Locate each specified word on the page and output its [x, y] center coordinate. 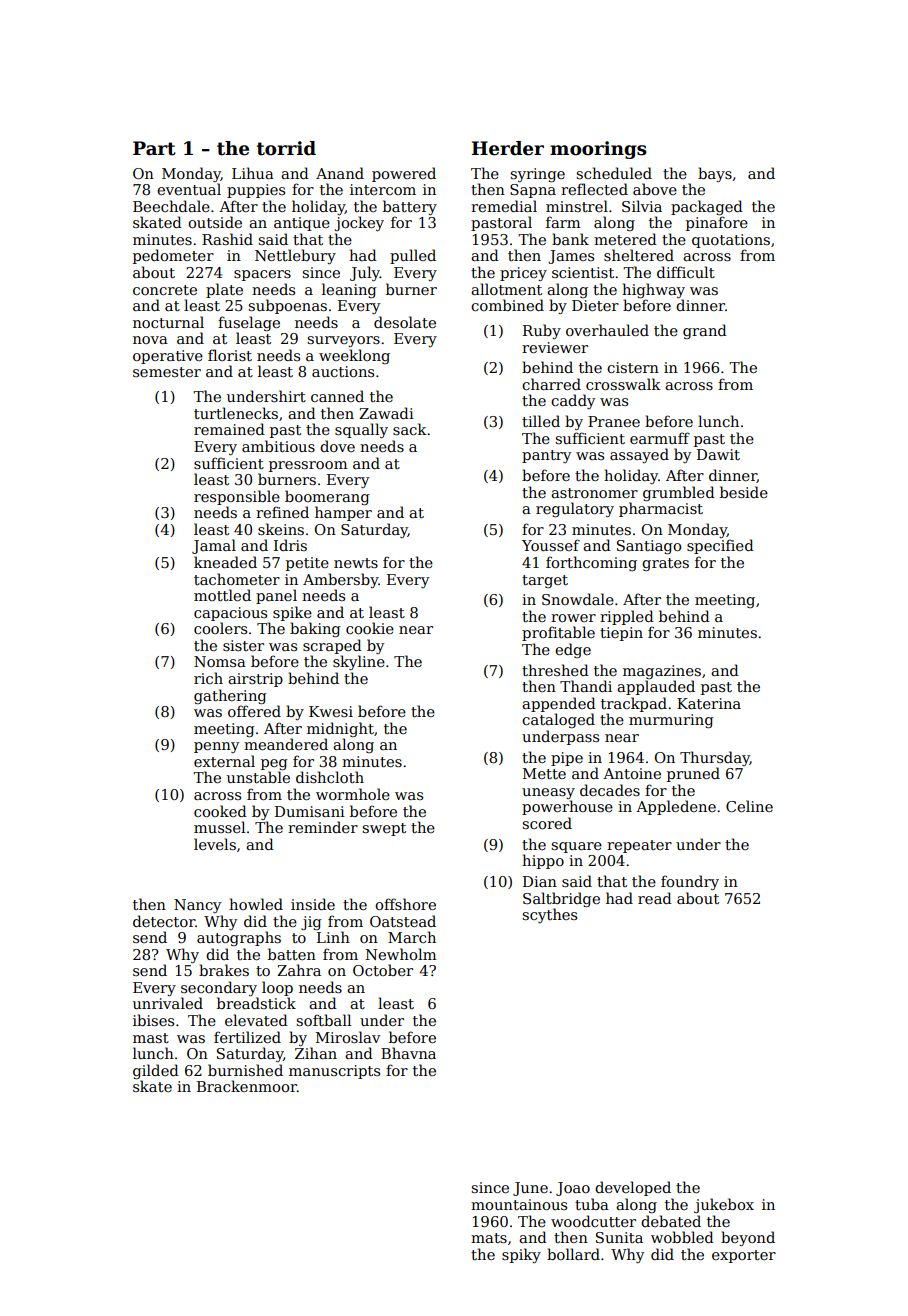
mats [489, 1238]
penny [216, 747]
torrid [286, 148]
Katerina [709, 703]
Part [154, 148]
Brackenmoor [247, 1086]
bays [715, 174]
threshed [555, 670]
